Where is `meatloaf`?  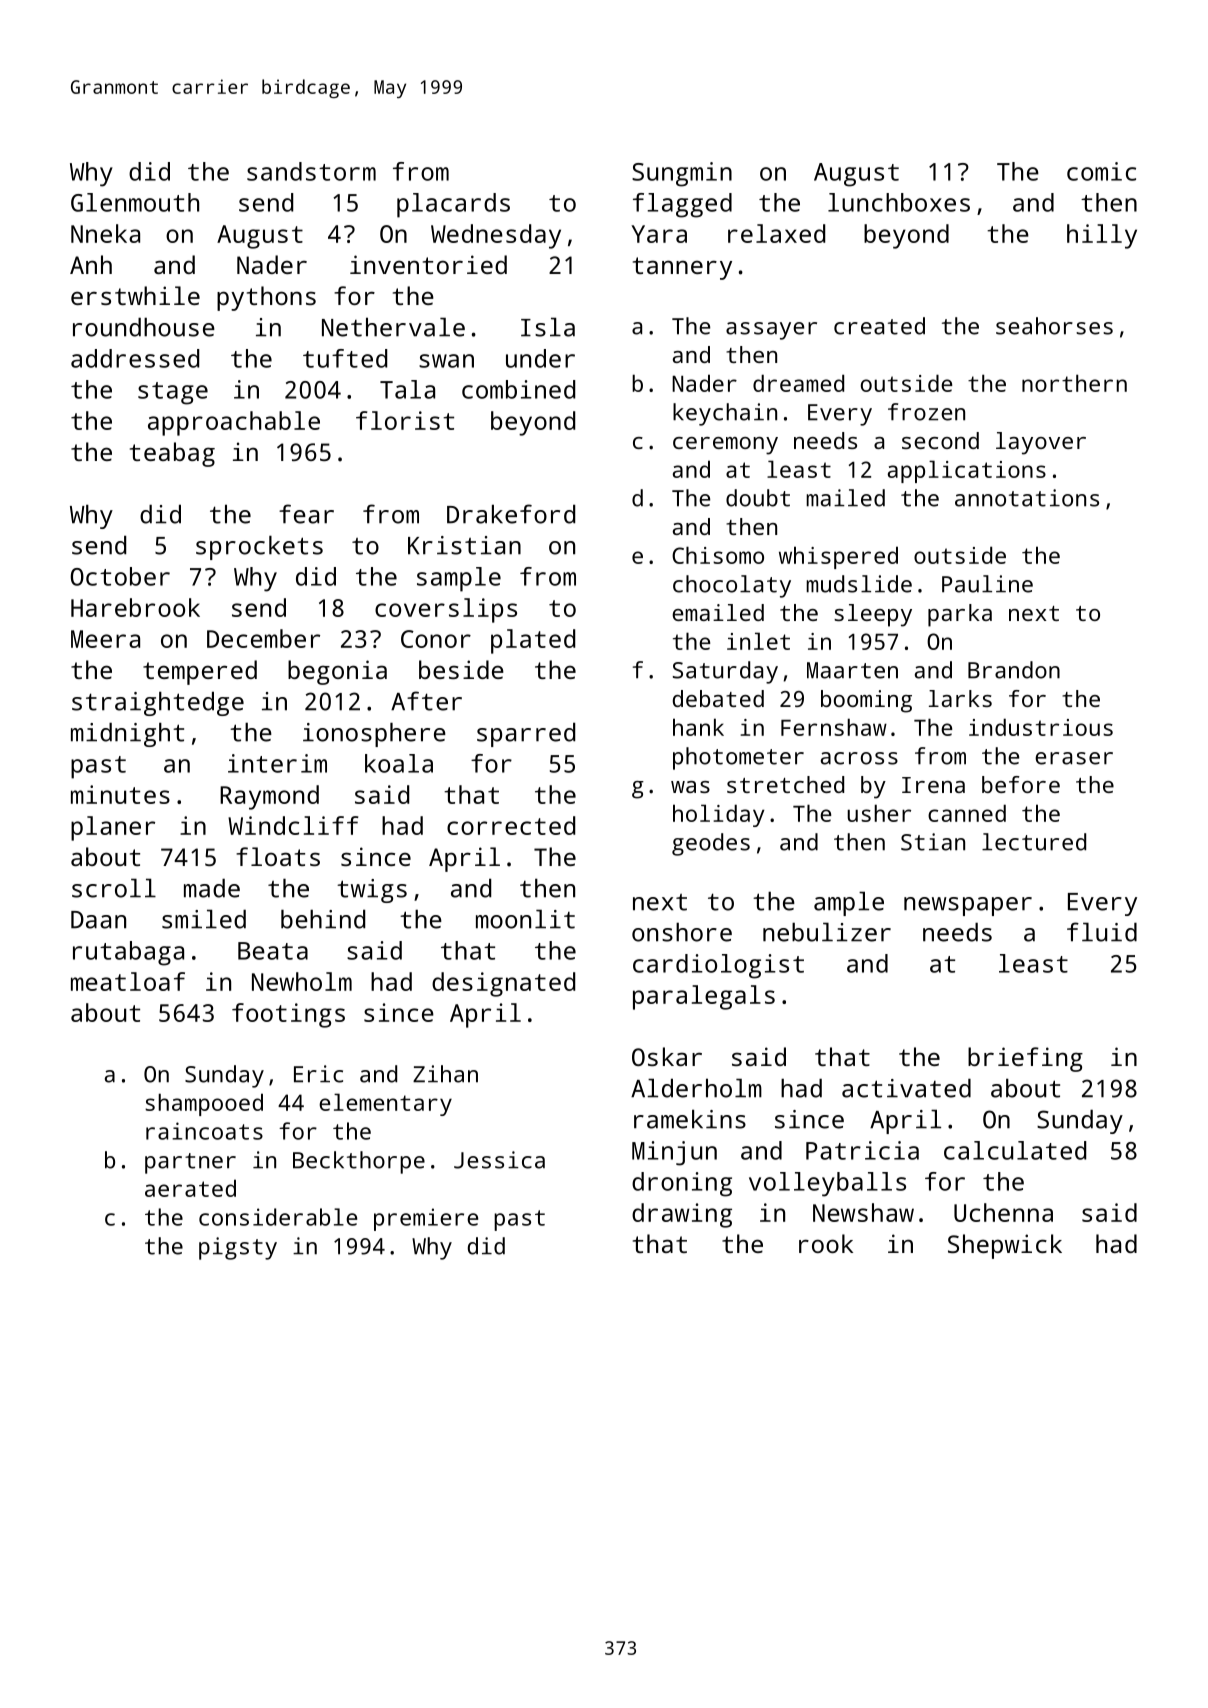 meatloaf is located at coordinates (128, 981).
